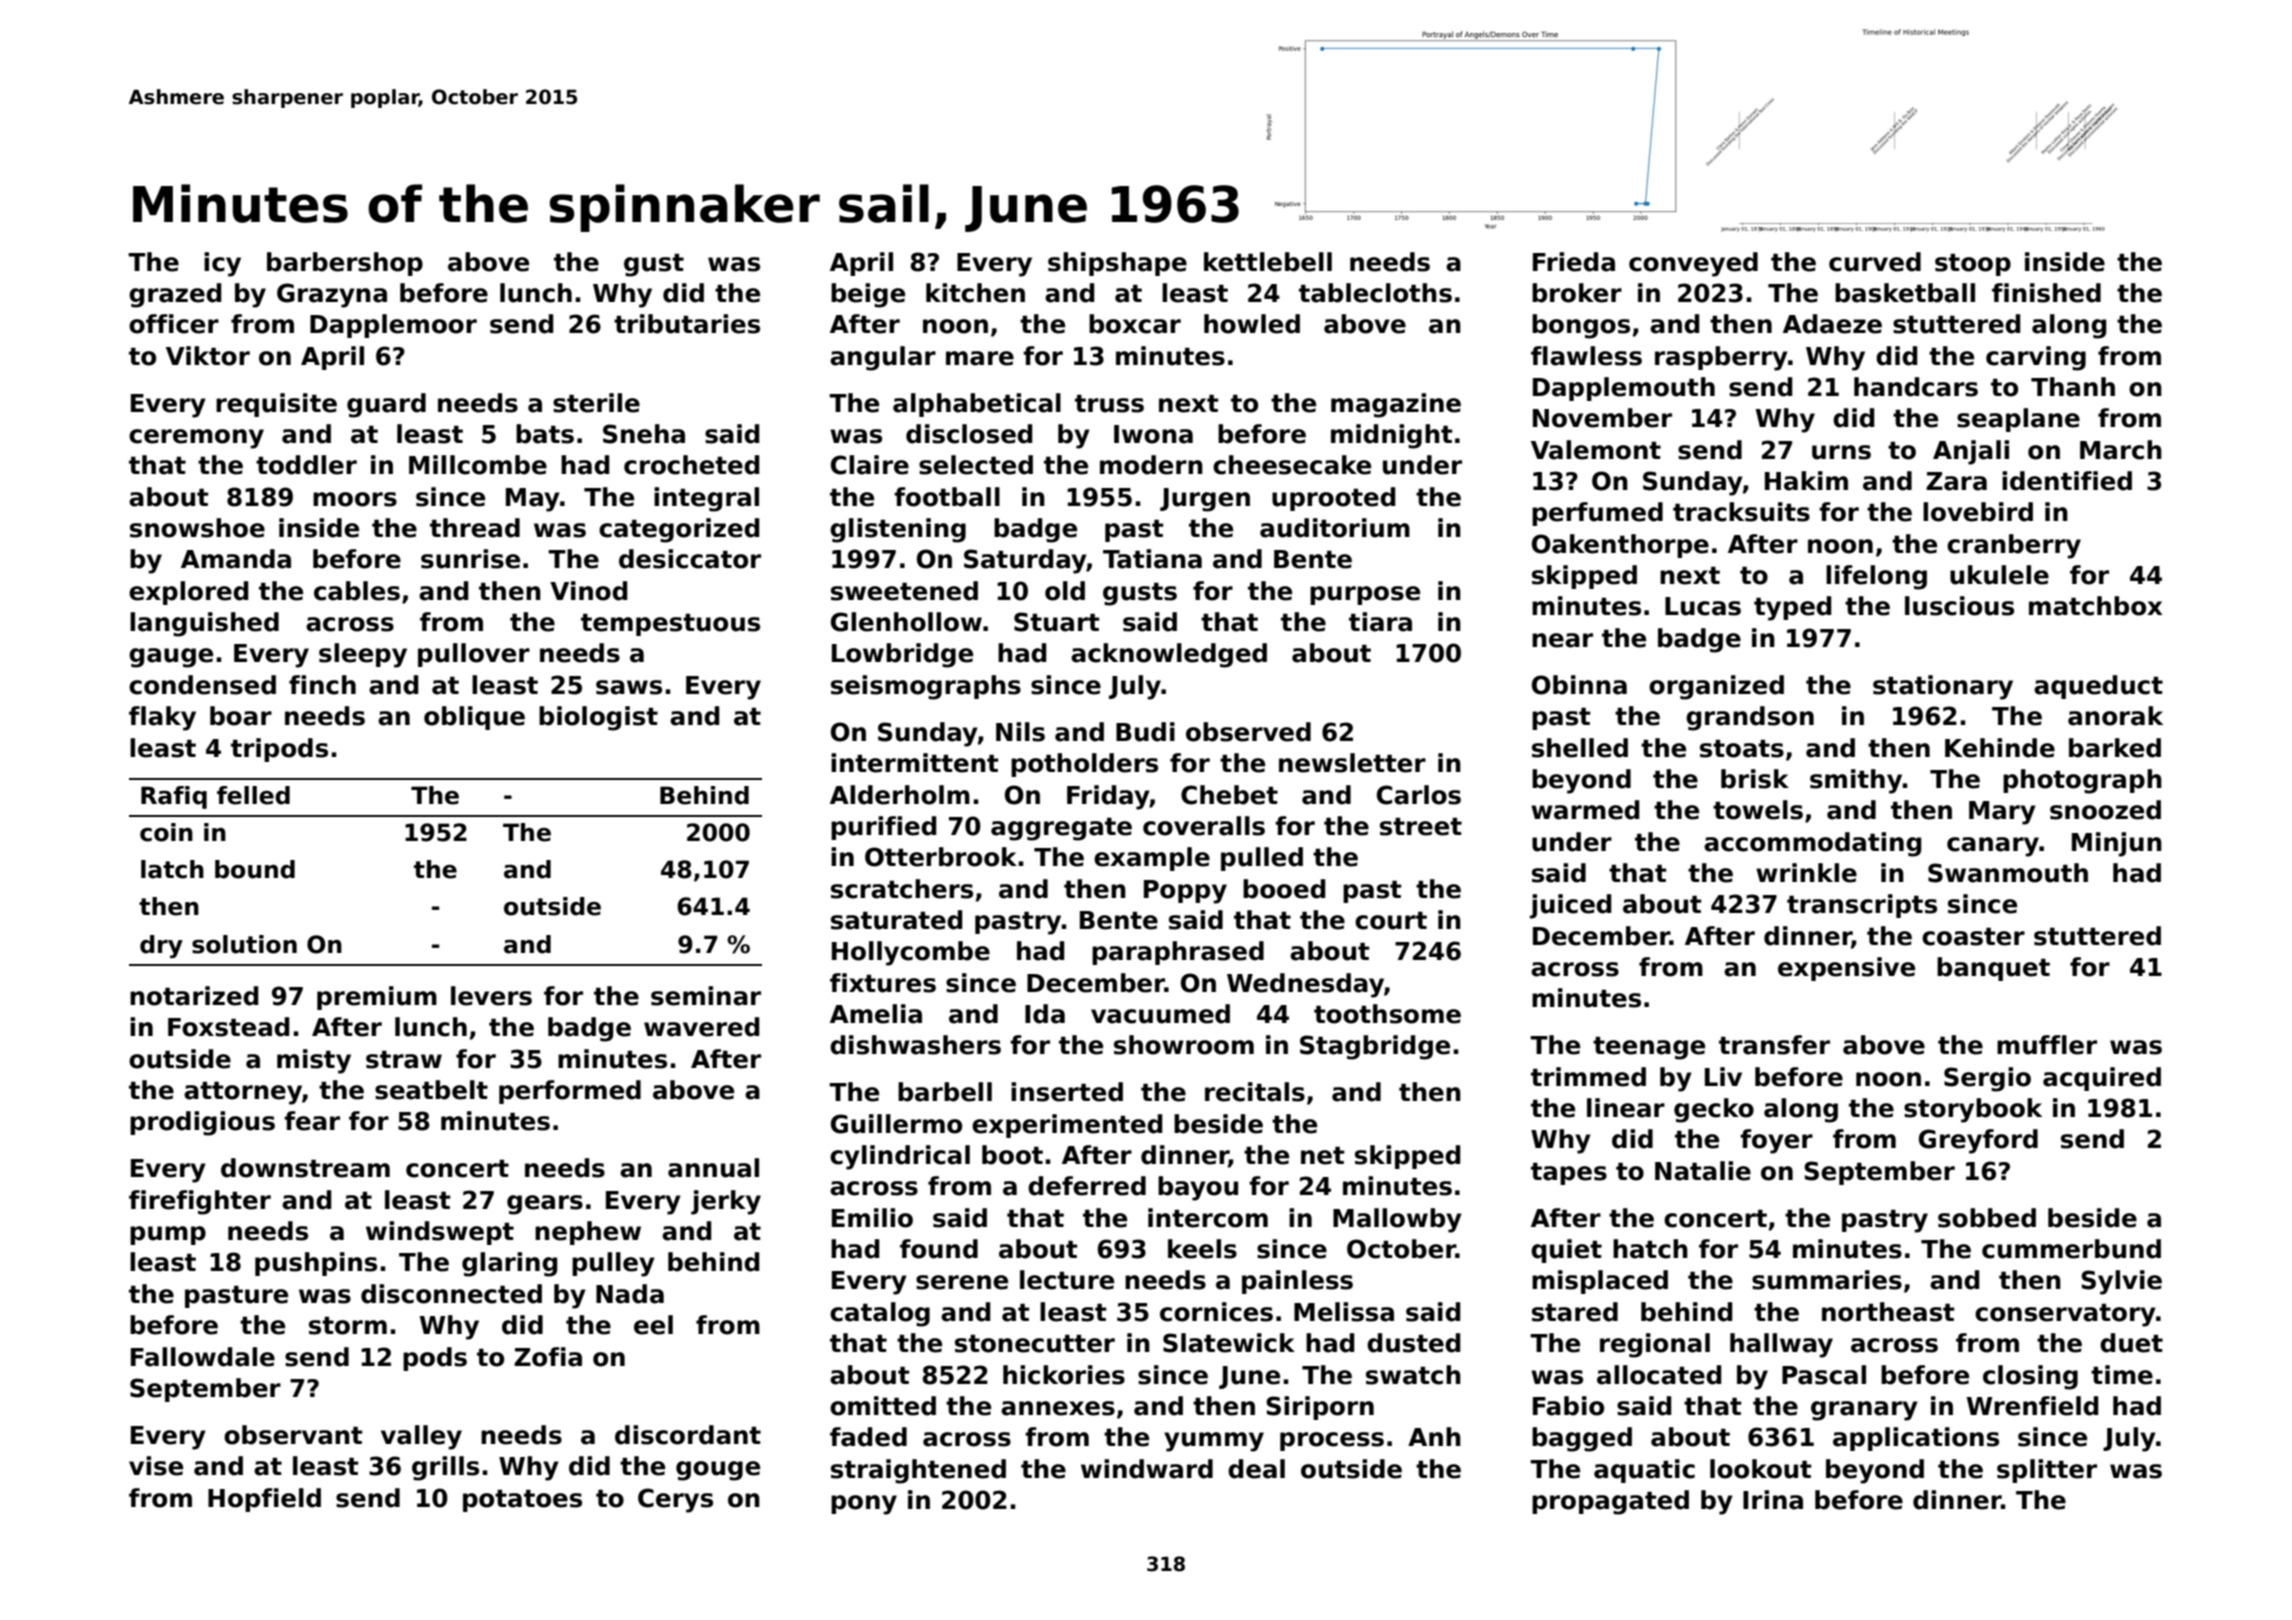  What do you see at coordinates (1693, 264) in the document?
I see `conveyed` at bounding box center [1693, 264].
